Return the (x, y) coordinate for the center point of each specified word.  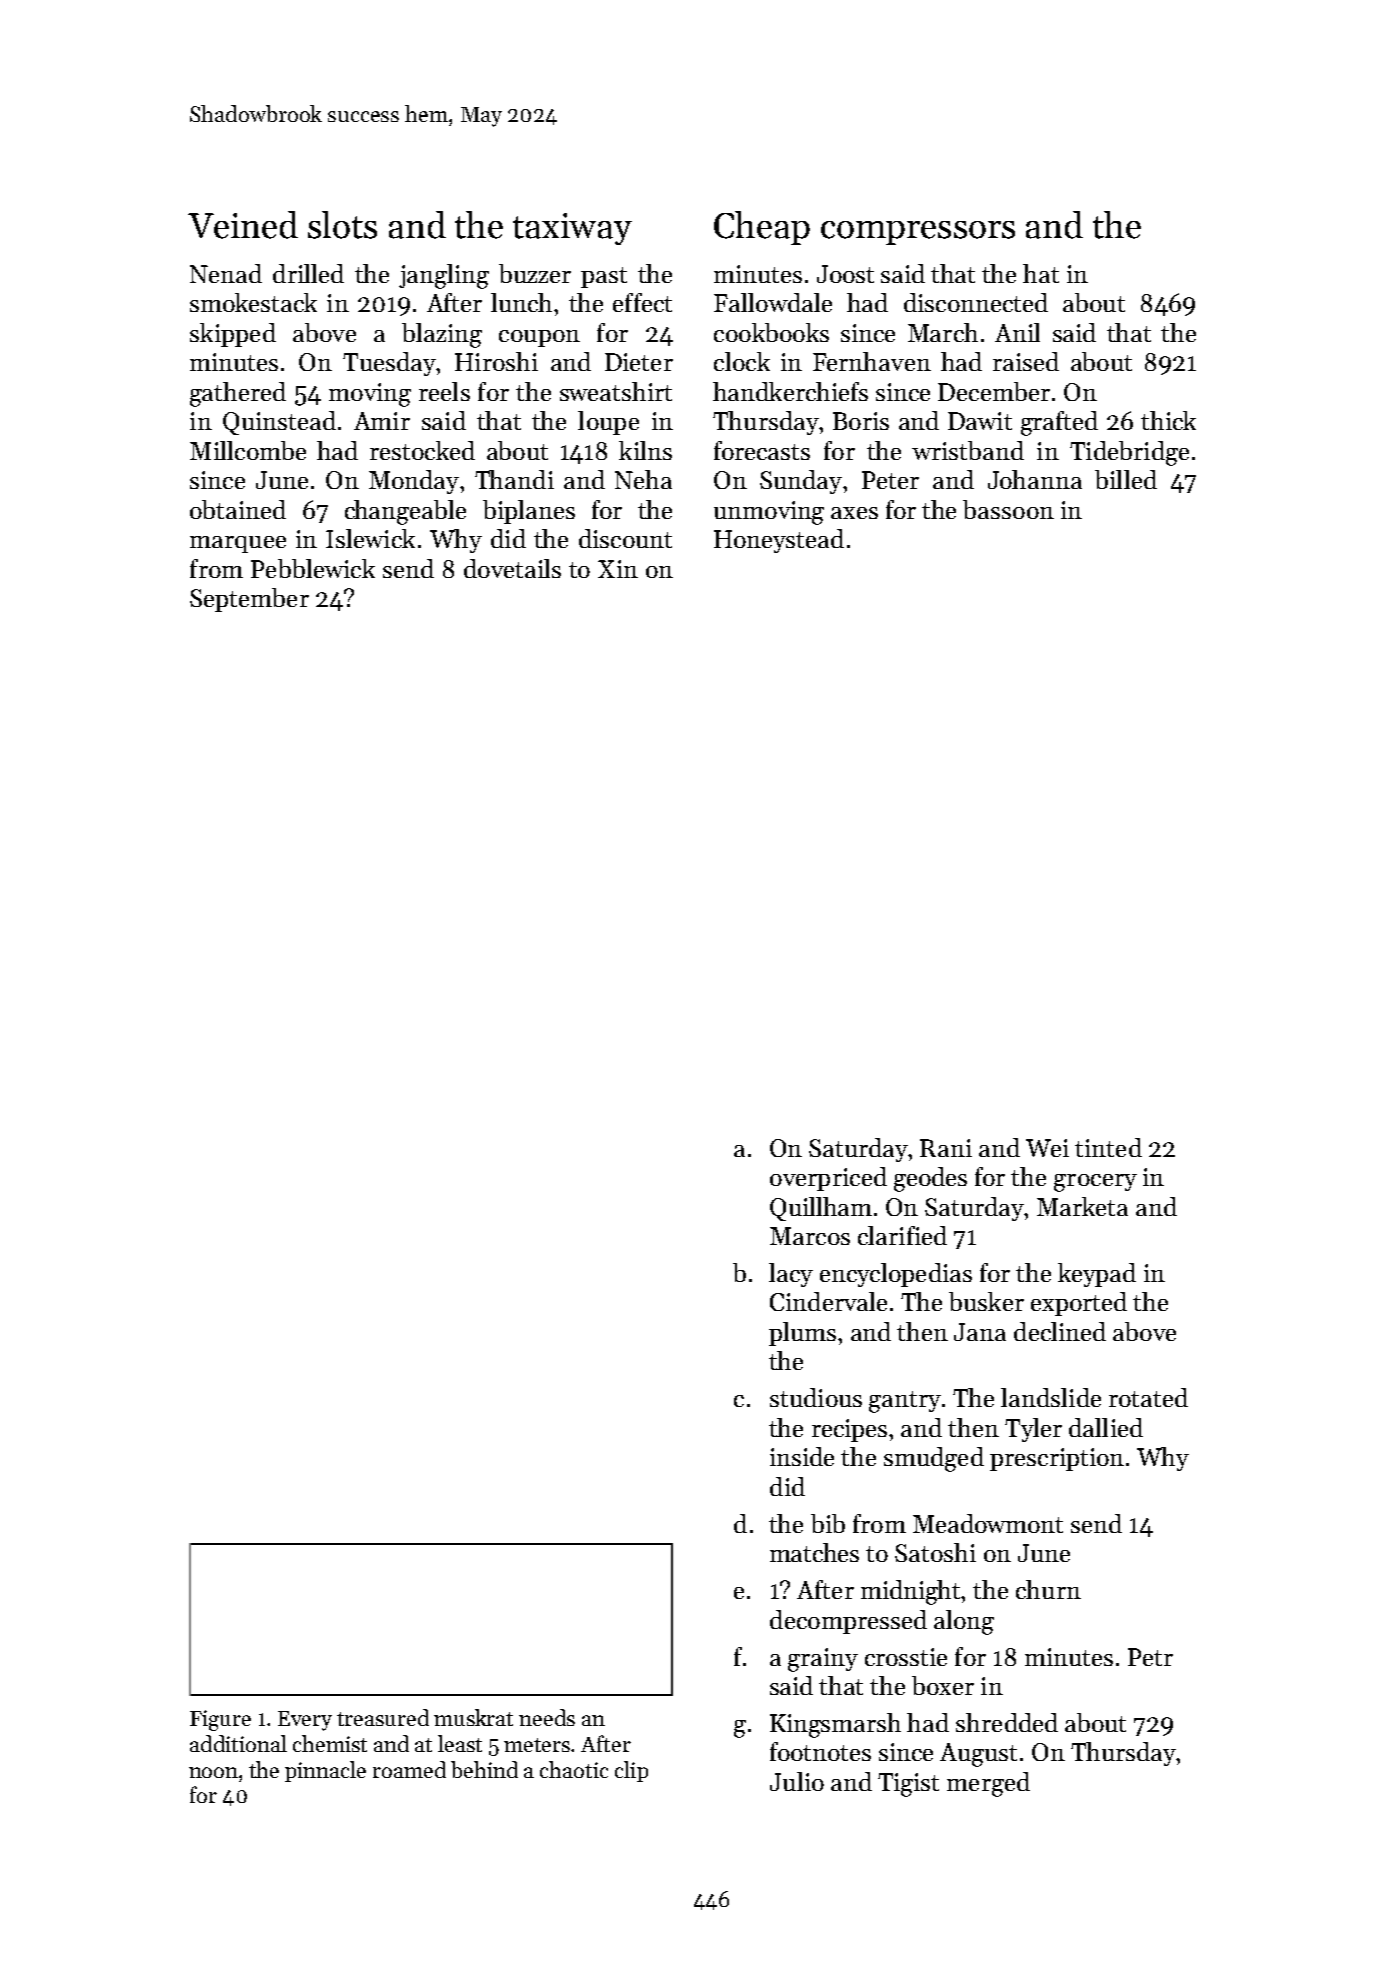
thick (1168, 420)
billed (1126, 479)
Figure (220, 1720)
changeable (405, 512)
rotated (1148, 1397)
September (249, 600)
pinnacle (325, 1771)
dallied (1106, 1427)
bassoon (1008, 509)
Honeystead (779, 541)
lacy (791, 1275)
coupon (539, 338)
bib (828, 1523)
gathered (238, 394)
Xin (618, 569)
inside (802, 1456)
